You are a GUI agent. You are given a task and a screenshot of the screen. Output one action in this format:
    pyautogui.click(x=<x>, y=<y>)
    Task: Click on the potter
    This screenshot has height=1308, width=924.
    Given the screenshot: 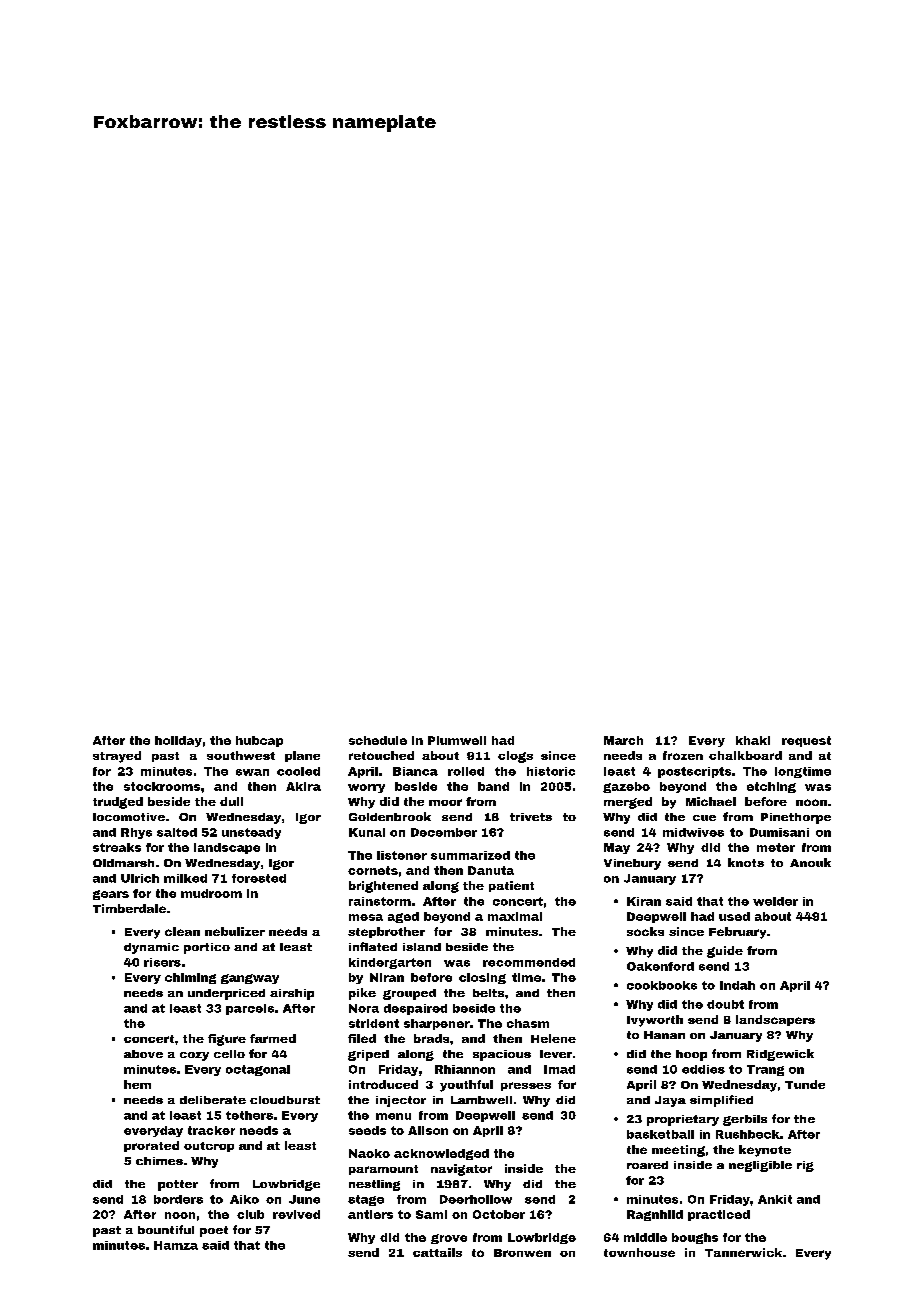 What is the action you would take?
    pyautogui.click(x=178, y=1185)
